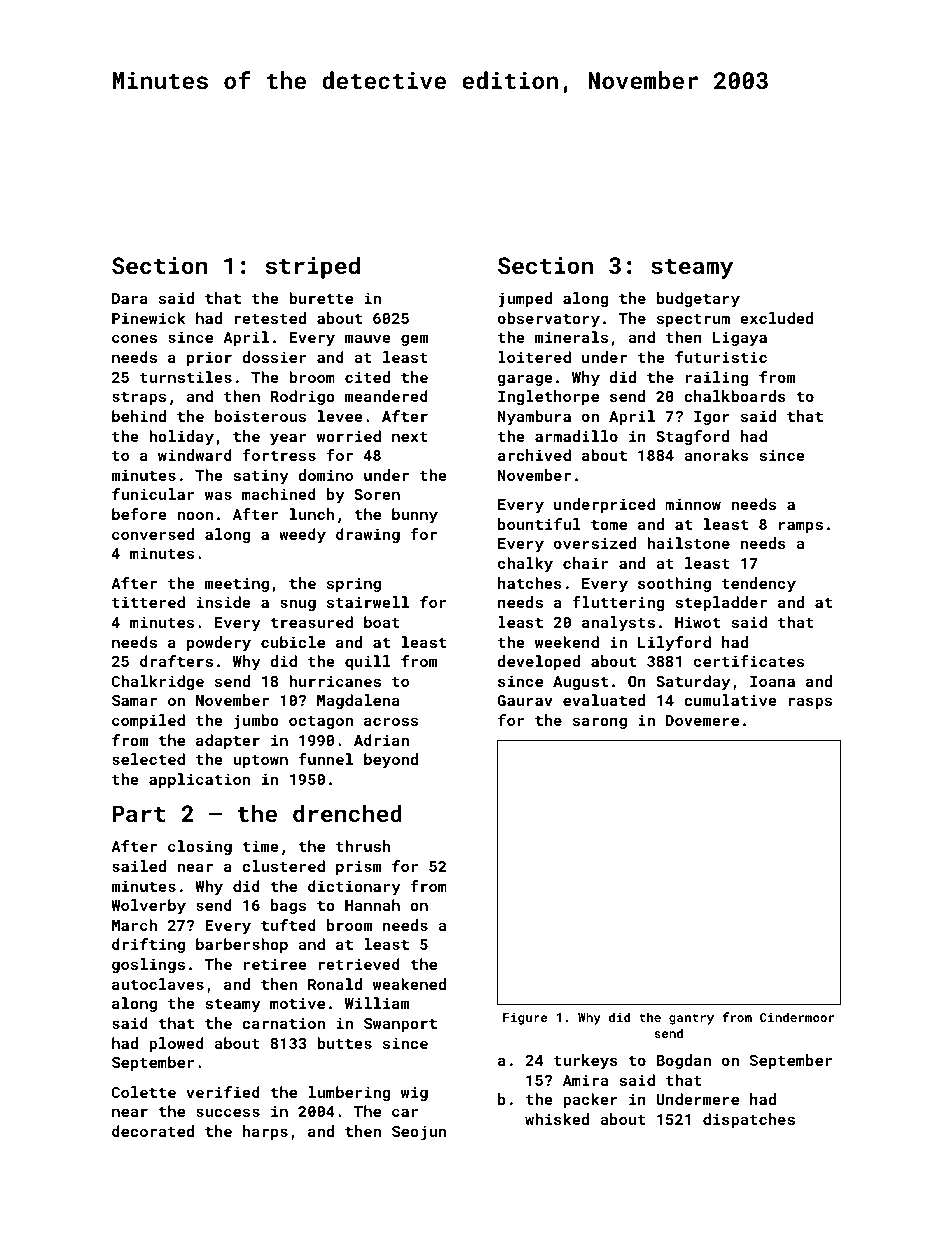 The height and width of the page is (1233, 952). I want to click on Part, so click(139, 813).
